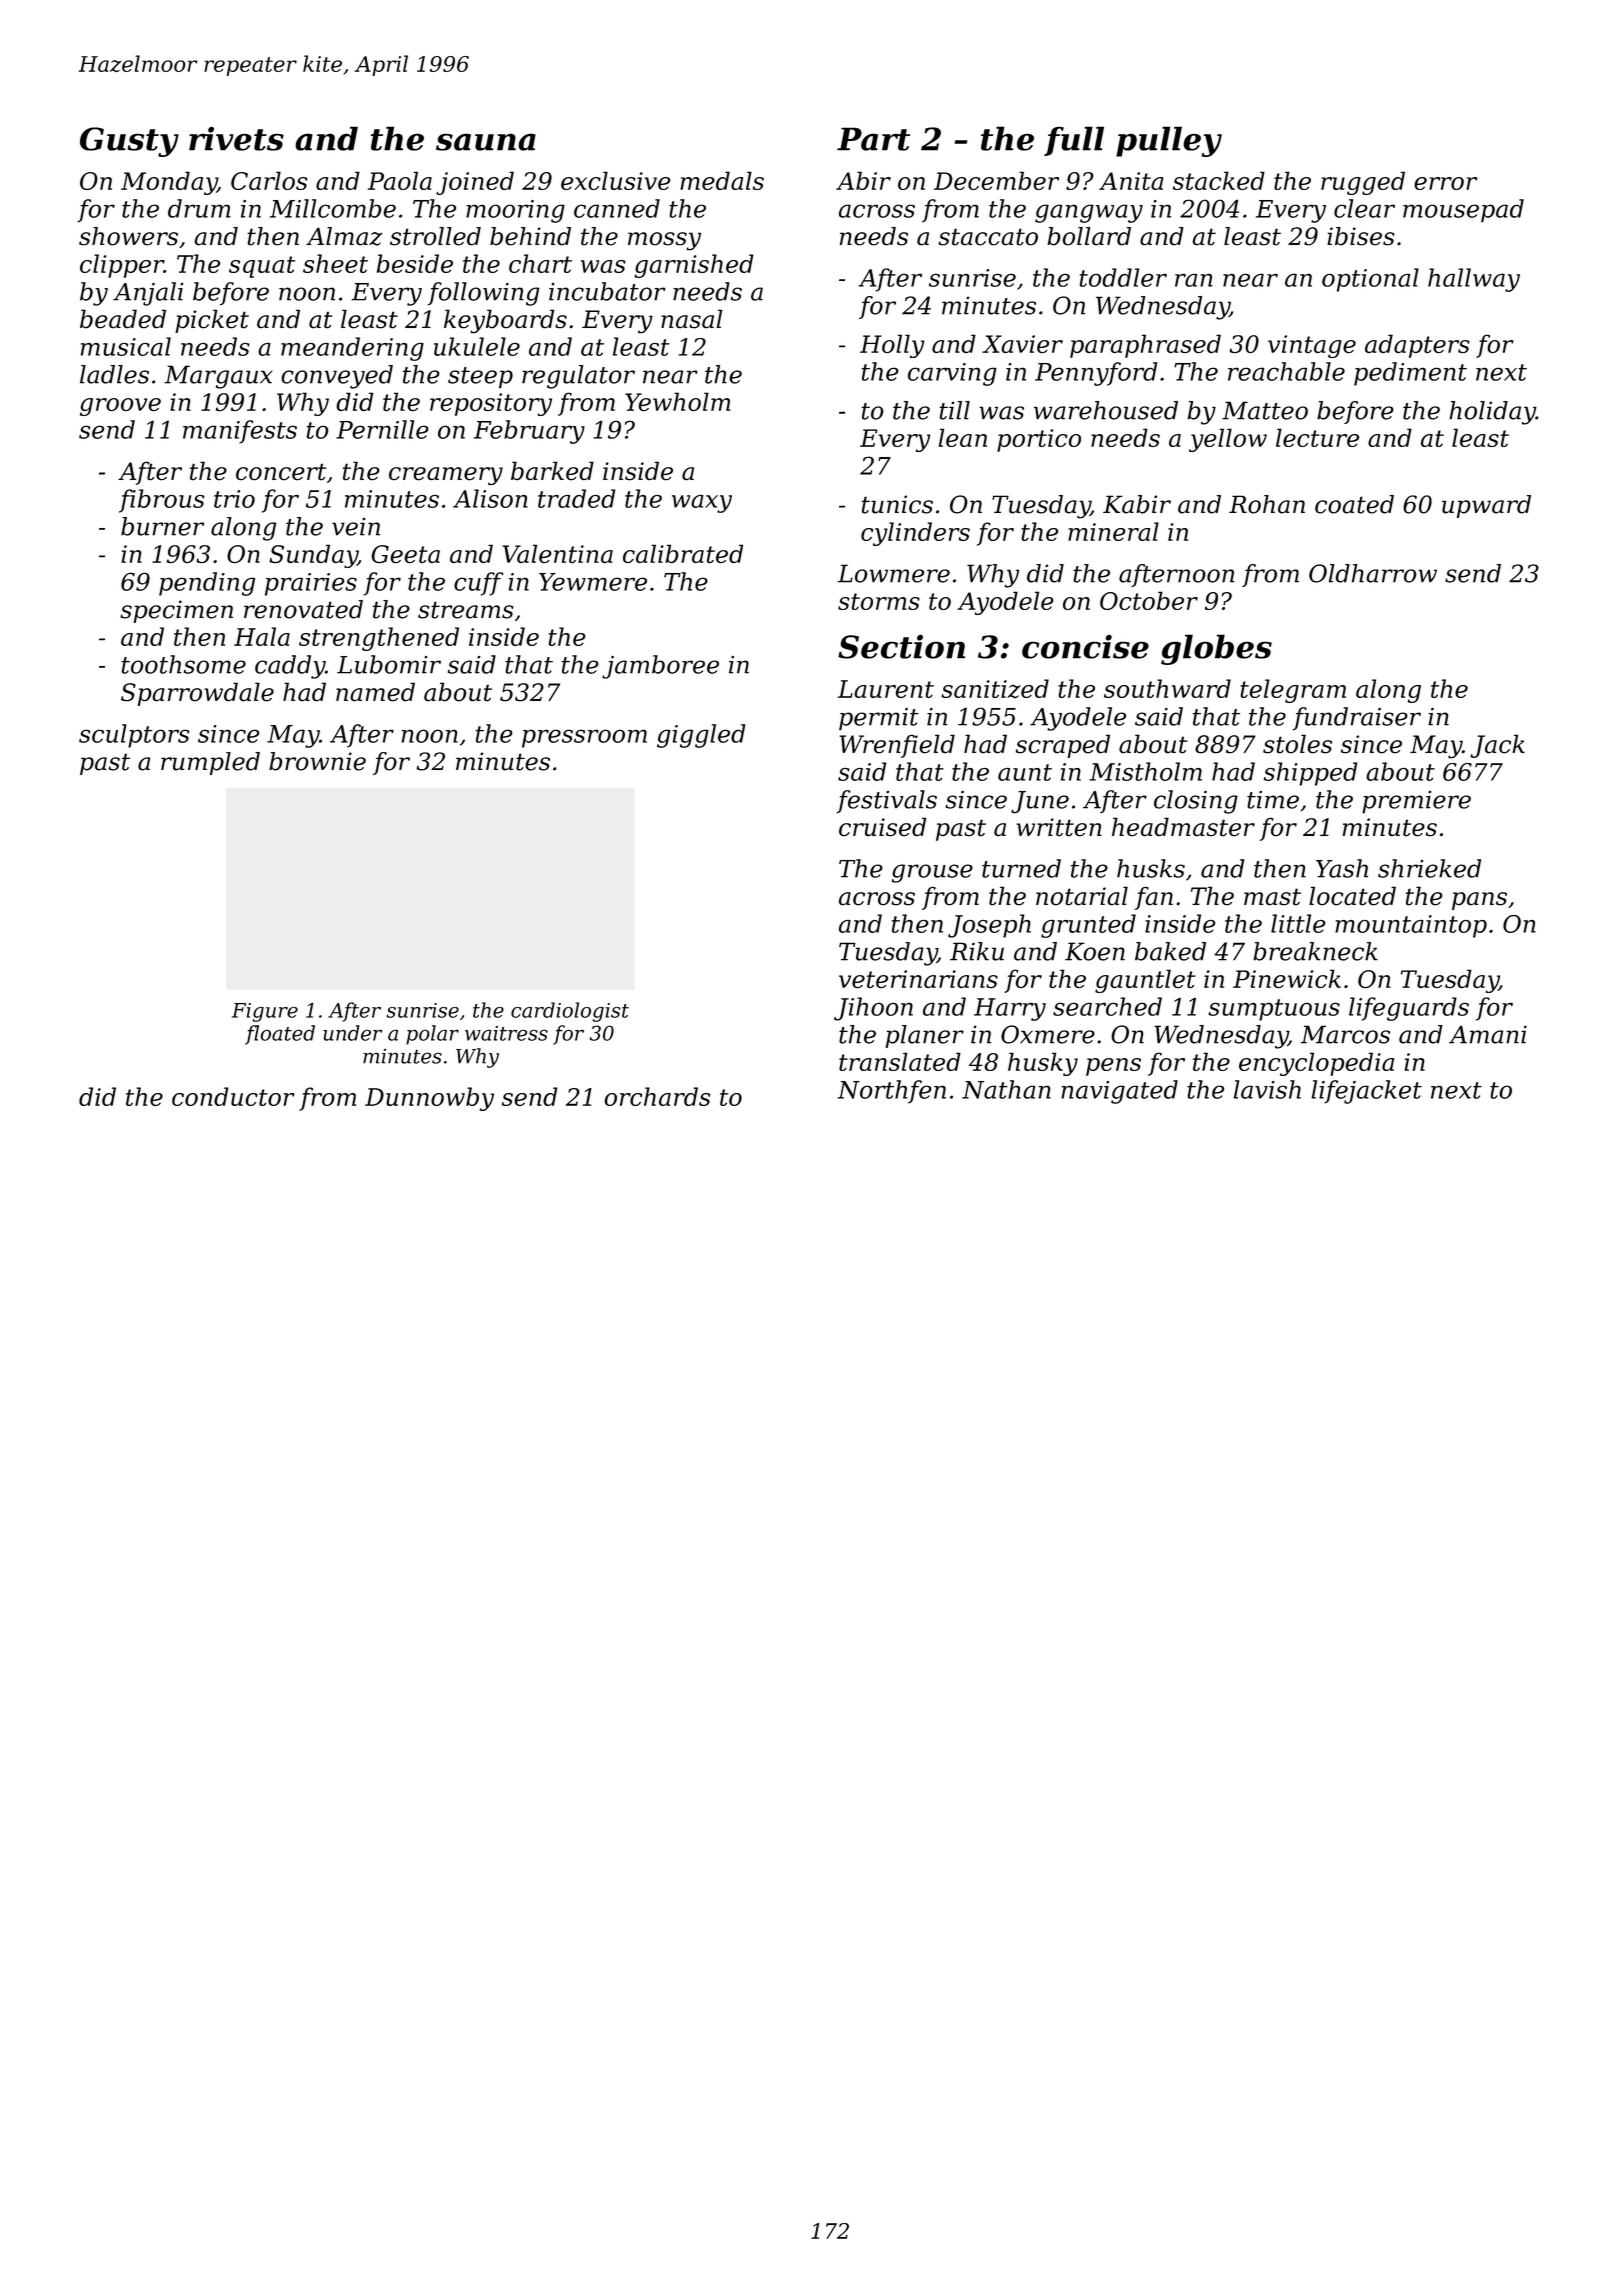  I want to click on globes, so click(1216, 649).
